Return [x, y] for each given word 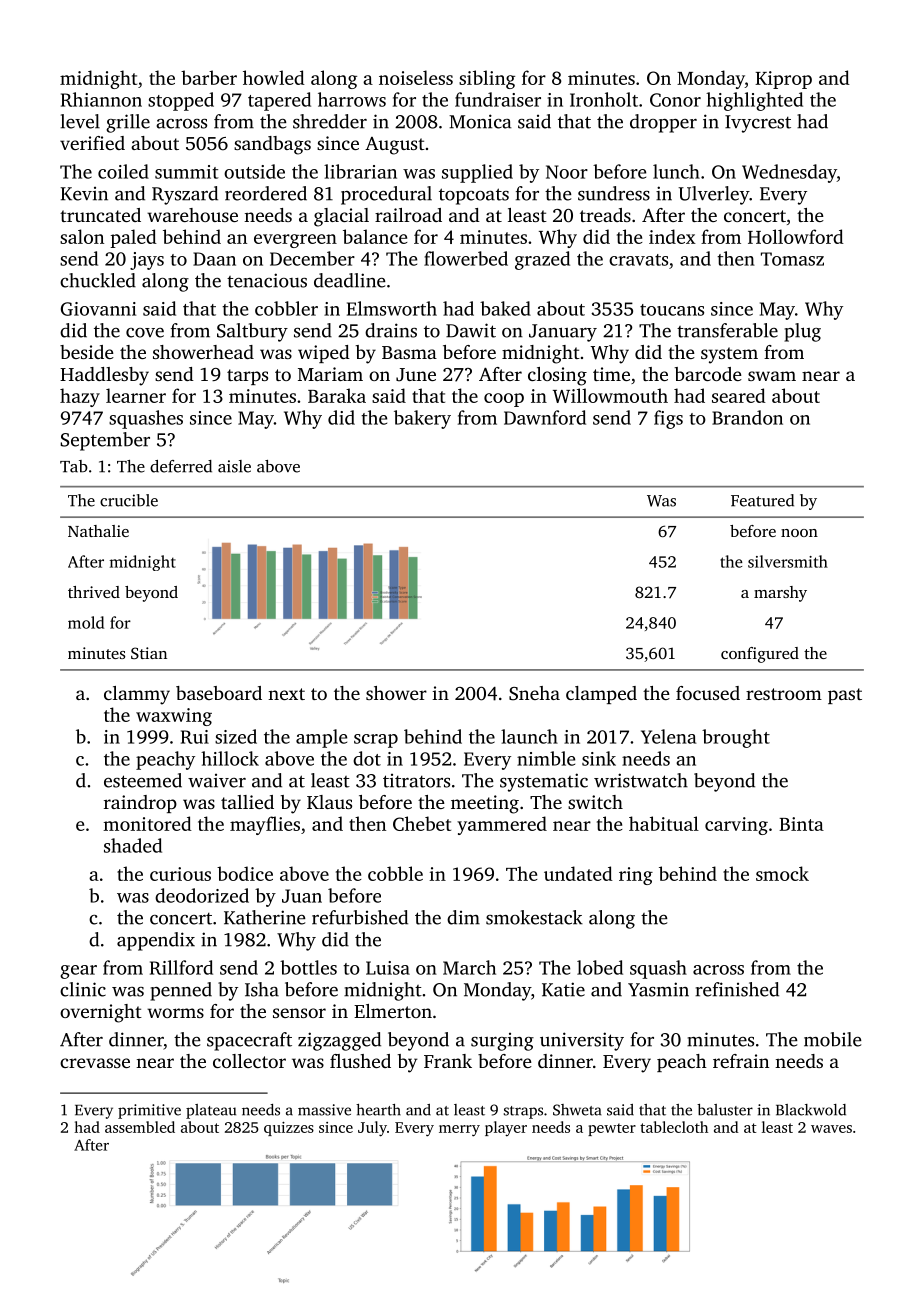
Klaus [329, 802]
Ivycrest [758, 124]
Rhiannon [101, 99]
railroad [408, 215]
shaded [133, 845]
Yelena [668, 736]
